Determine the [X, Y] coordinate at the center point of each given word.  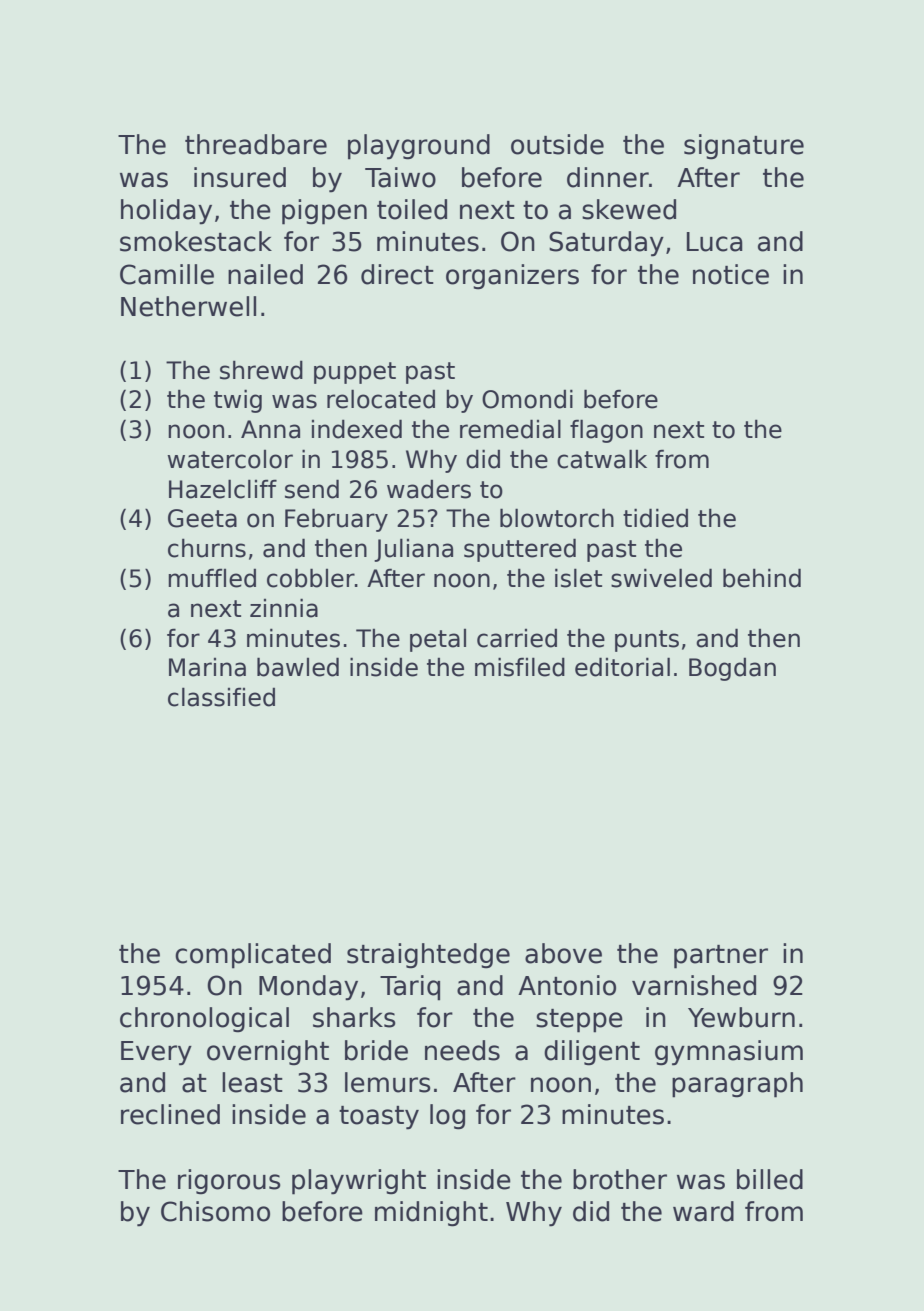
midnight [431, 1214]
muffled [212, 578]
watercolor [230, 459]
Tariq [410, 988]
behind [762, 578]
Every [156, 1053]
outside [557, 144]
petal [438, 640]
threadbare [256, 144]
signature [744, 147]
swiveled [661, 578]
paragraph [737, 1085]
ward [703, 1211]
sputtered [520, 550]
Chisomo [215, 1211]
